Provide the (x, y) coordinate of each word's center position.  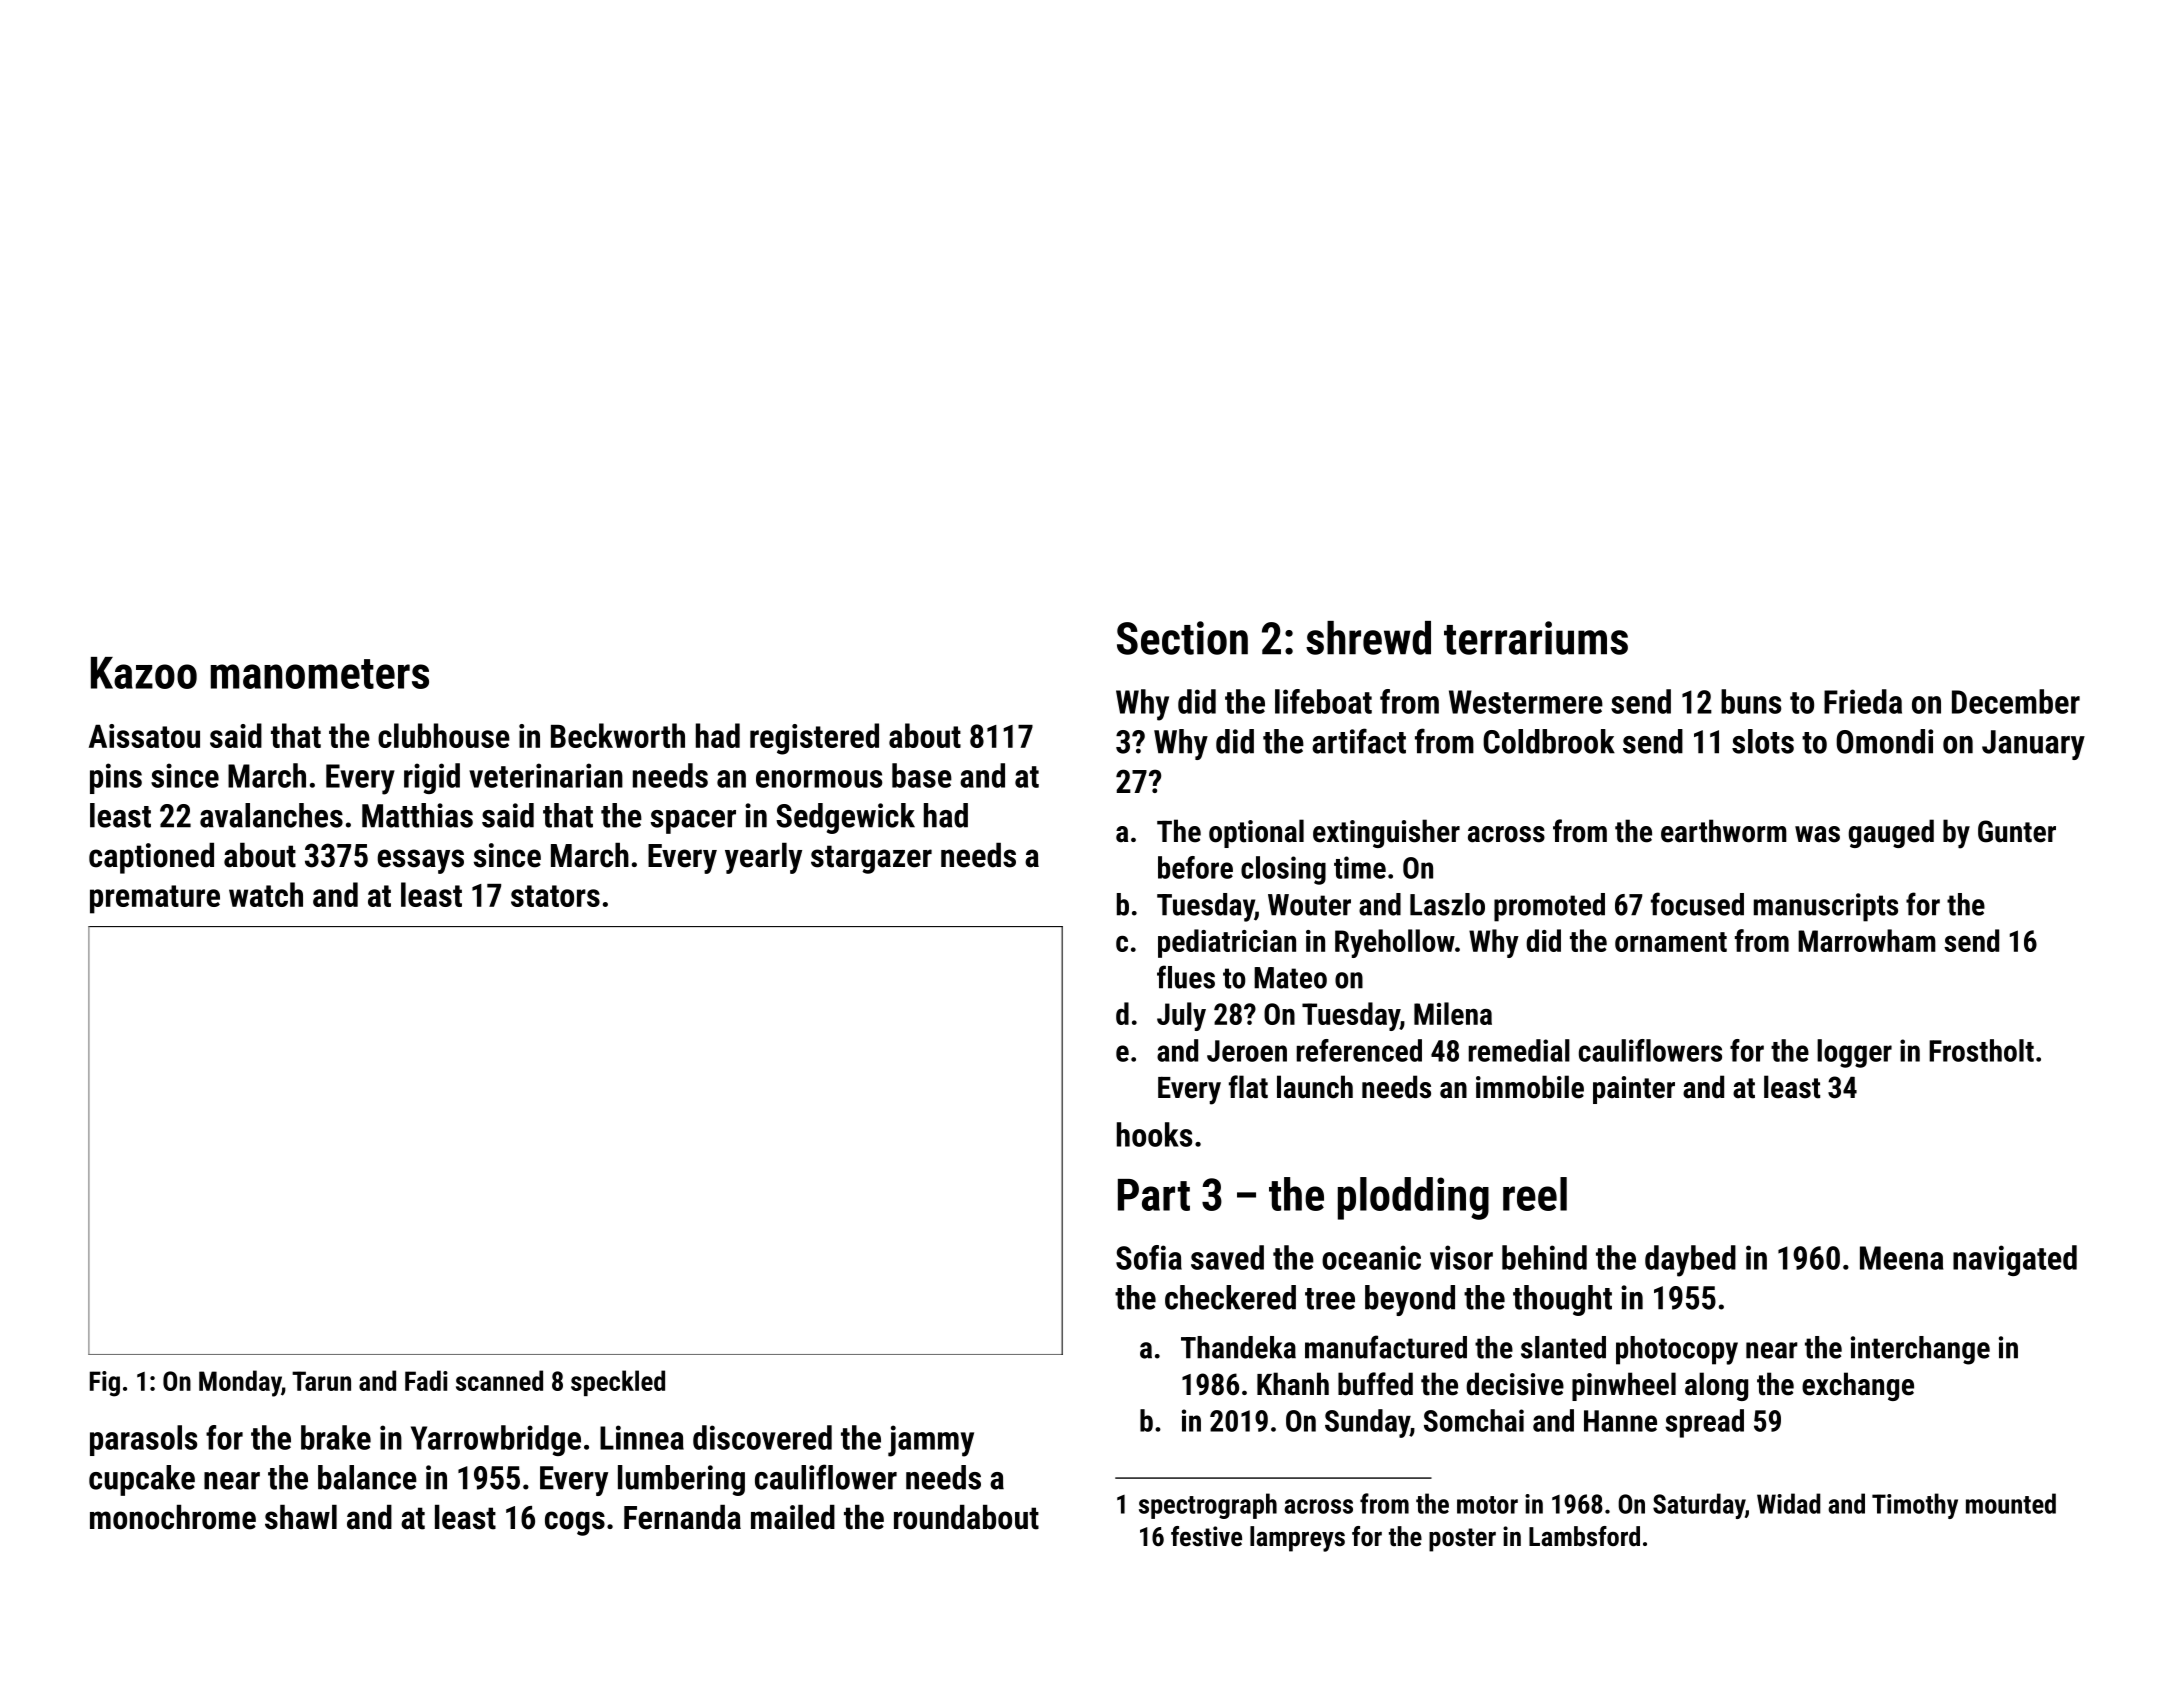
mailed (793, 1517)
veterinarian (546, 775)
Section (1182, 638)
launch (1315, 1087)
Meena (1901, 1258)
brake (336, 1437)
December (2016, 701)
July (1181, 1016)
